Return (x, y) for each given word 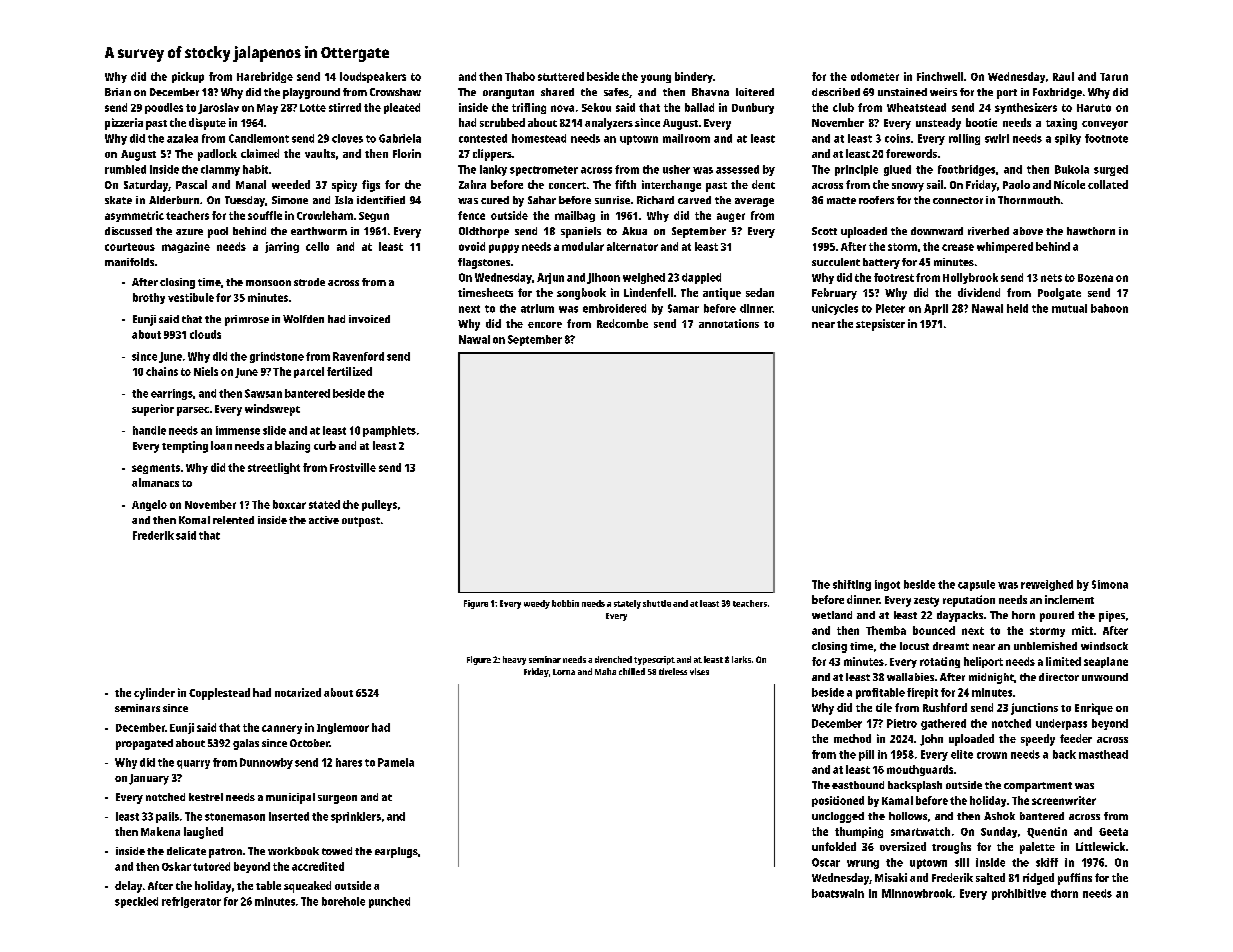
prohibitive (1019, 894)
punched (389, 902)
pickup (188, 77)
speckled (136, 902)
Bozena (1095, 278)
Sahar (542, 200)
